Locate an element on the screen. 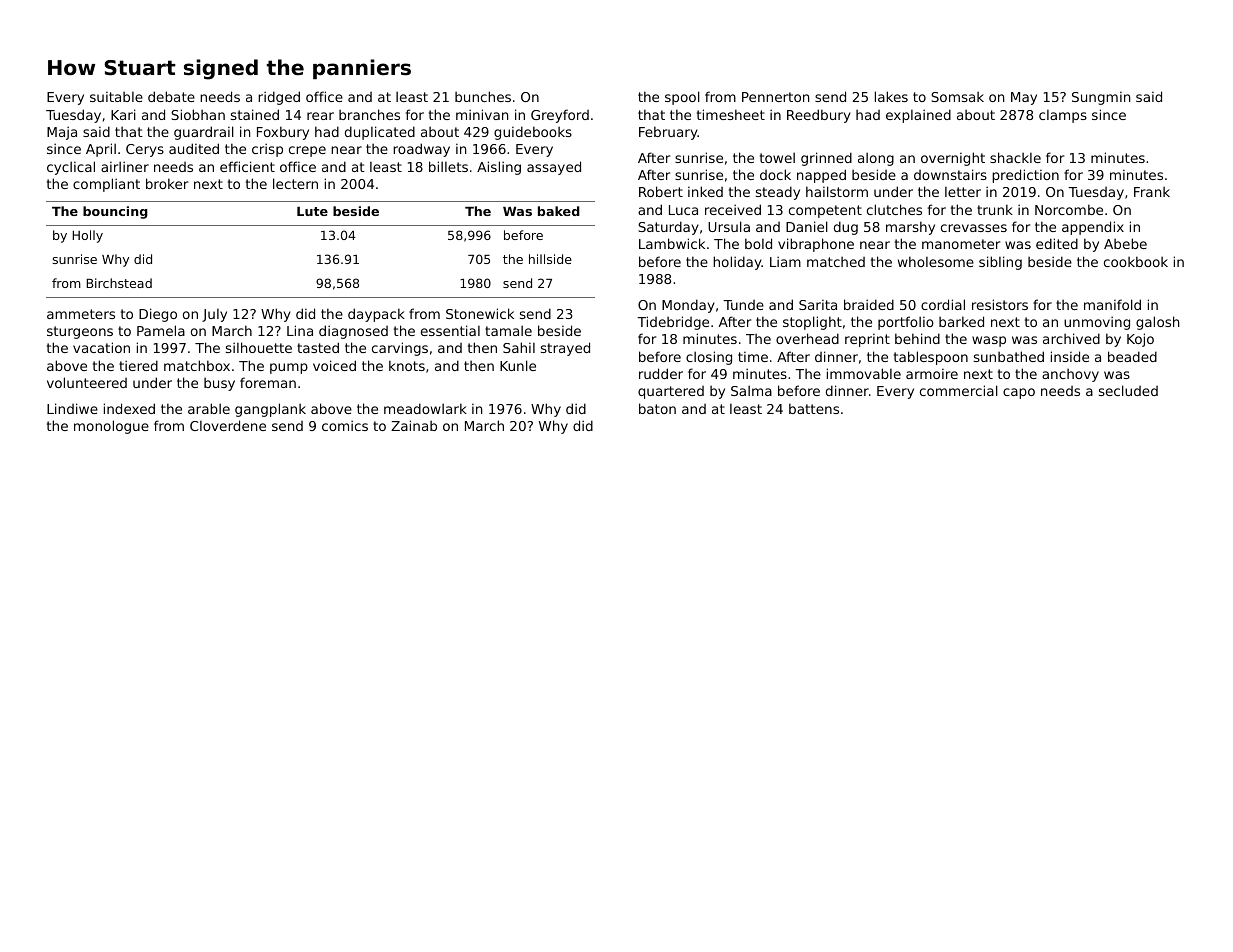 The image size is (1233, 952). Kari is located at coordinates (123, 114).
